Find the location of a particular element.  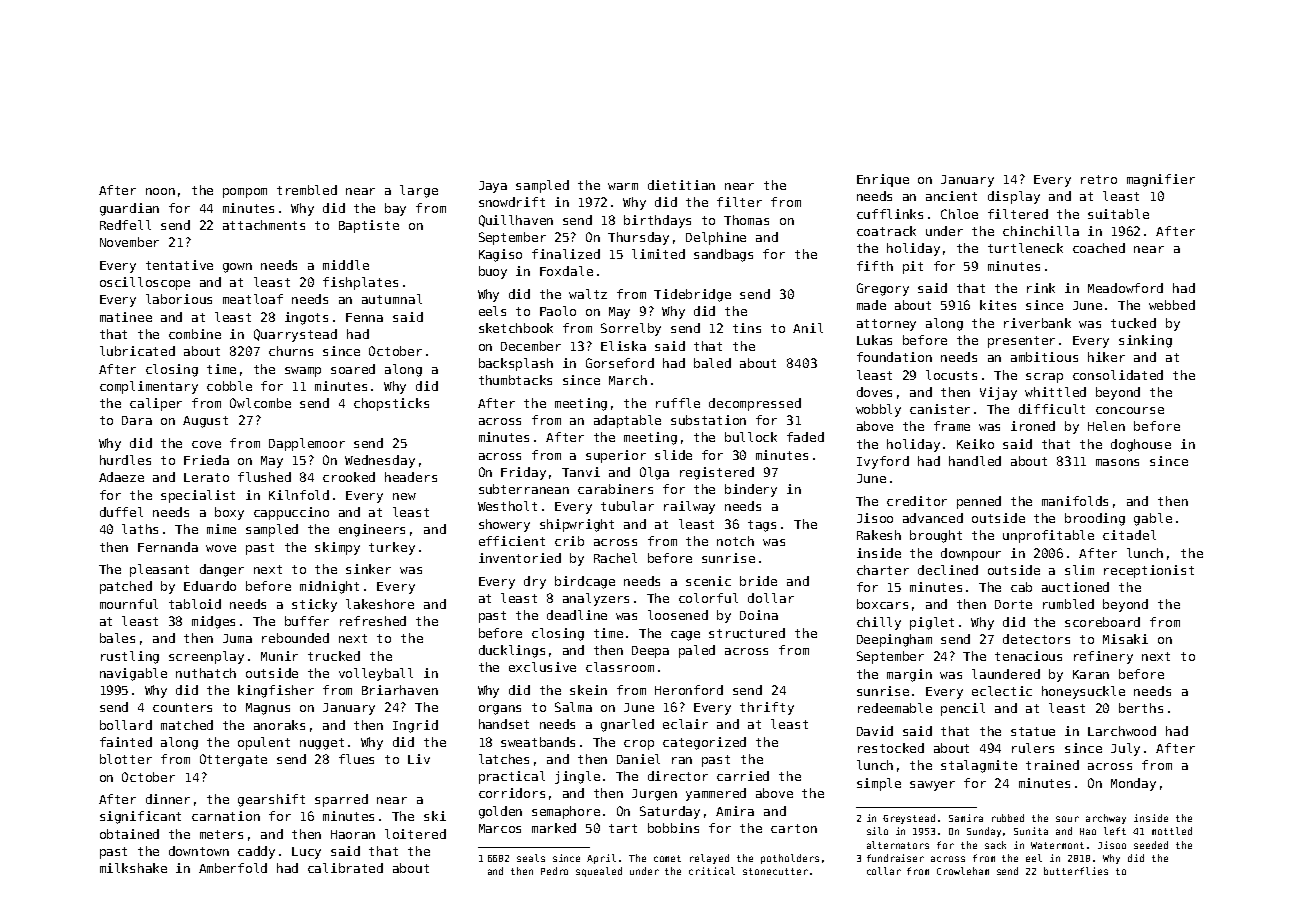

whittled is located at coordinates (1055, 392).
